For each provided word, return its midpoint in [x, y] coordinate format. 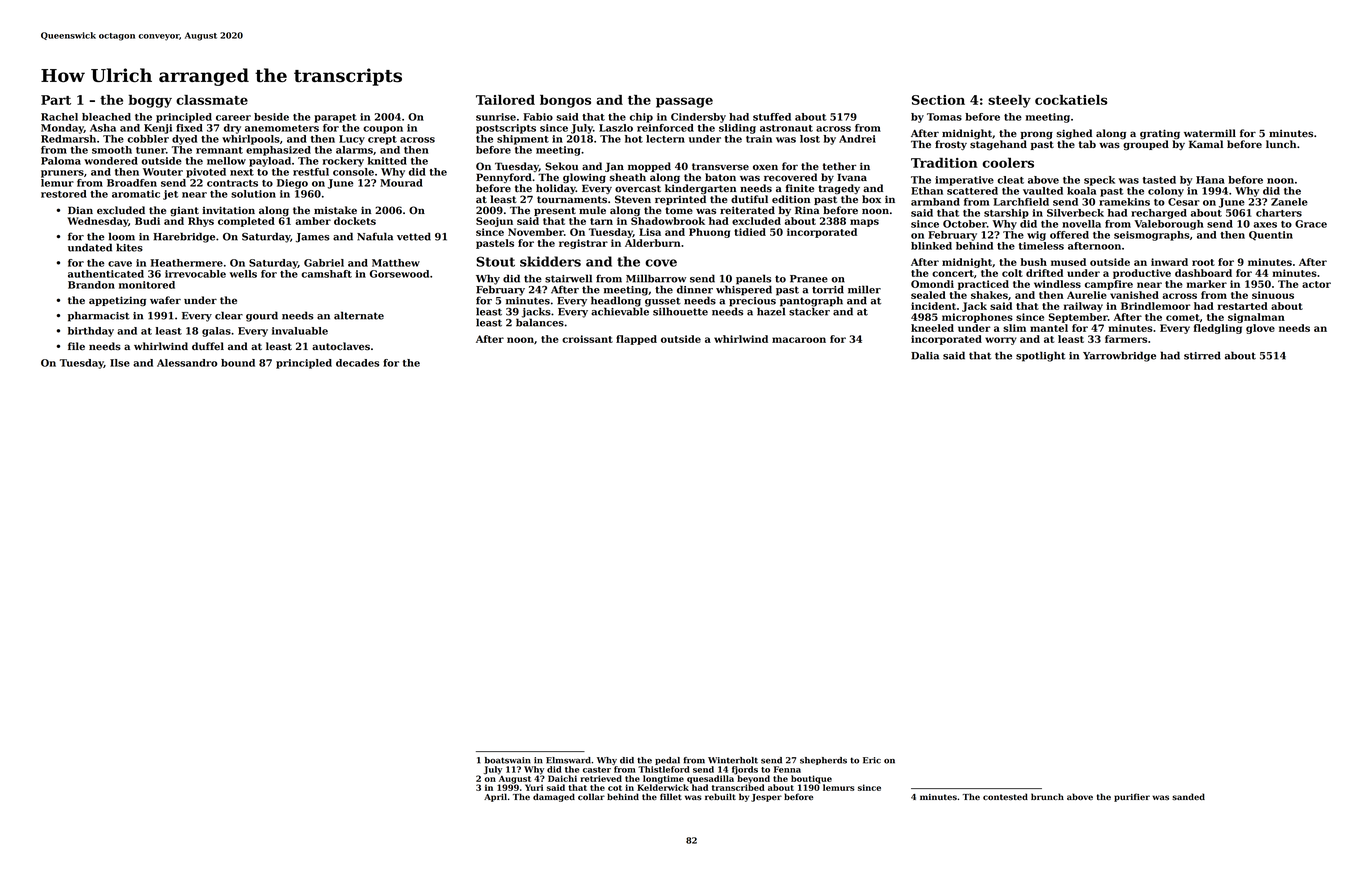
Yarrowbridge [1119, 356]
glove [1260, 329]
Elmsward [568, 760]
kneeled [932, 328]
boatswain [508, 760]
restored [64, 194]
